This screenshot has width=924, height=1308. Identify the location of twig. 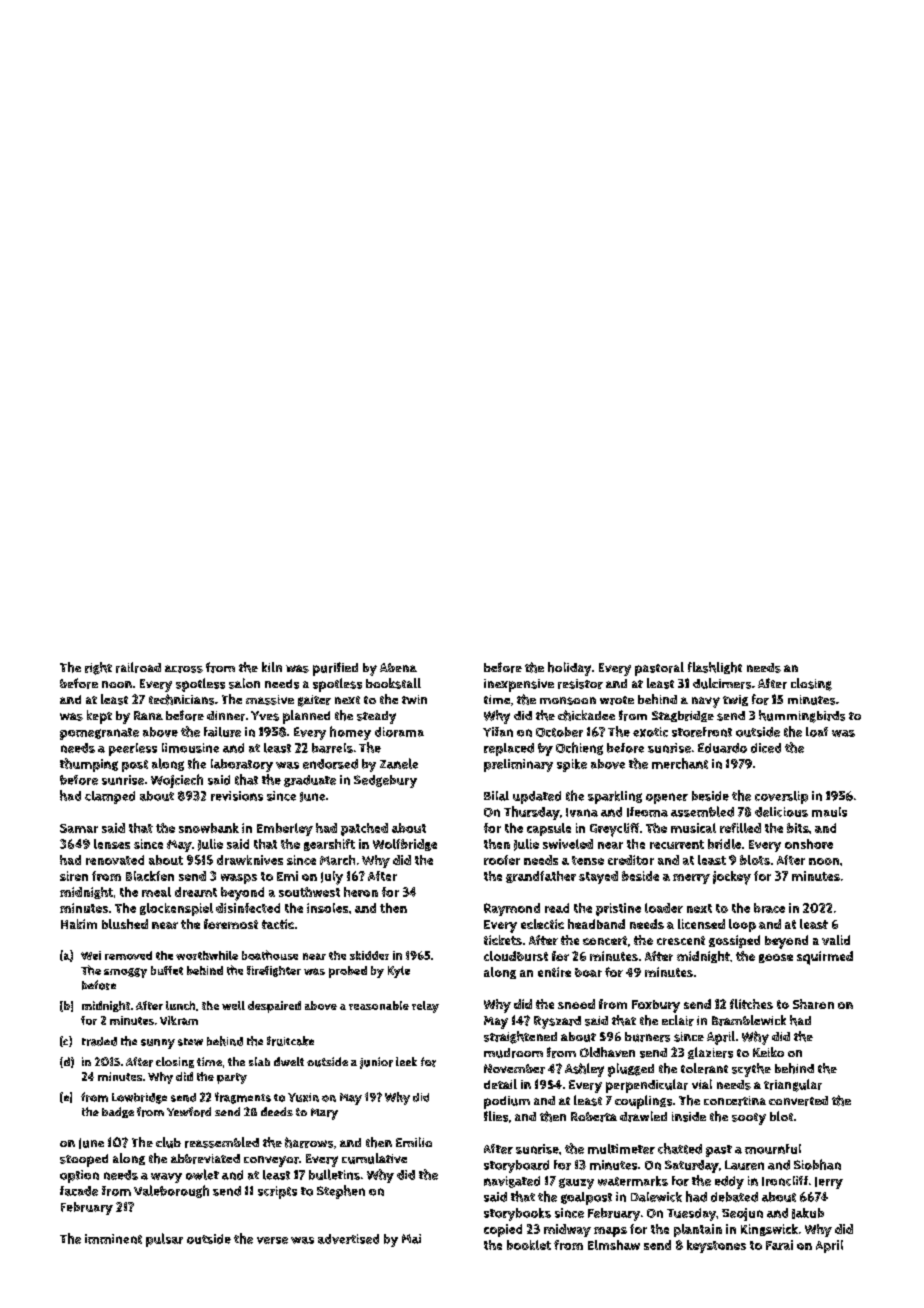
(735, 700).
